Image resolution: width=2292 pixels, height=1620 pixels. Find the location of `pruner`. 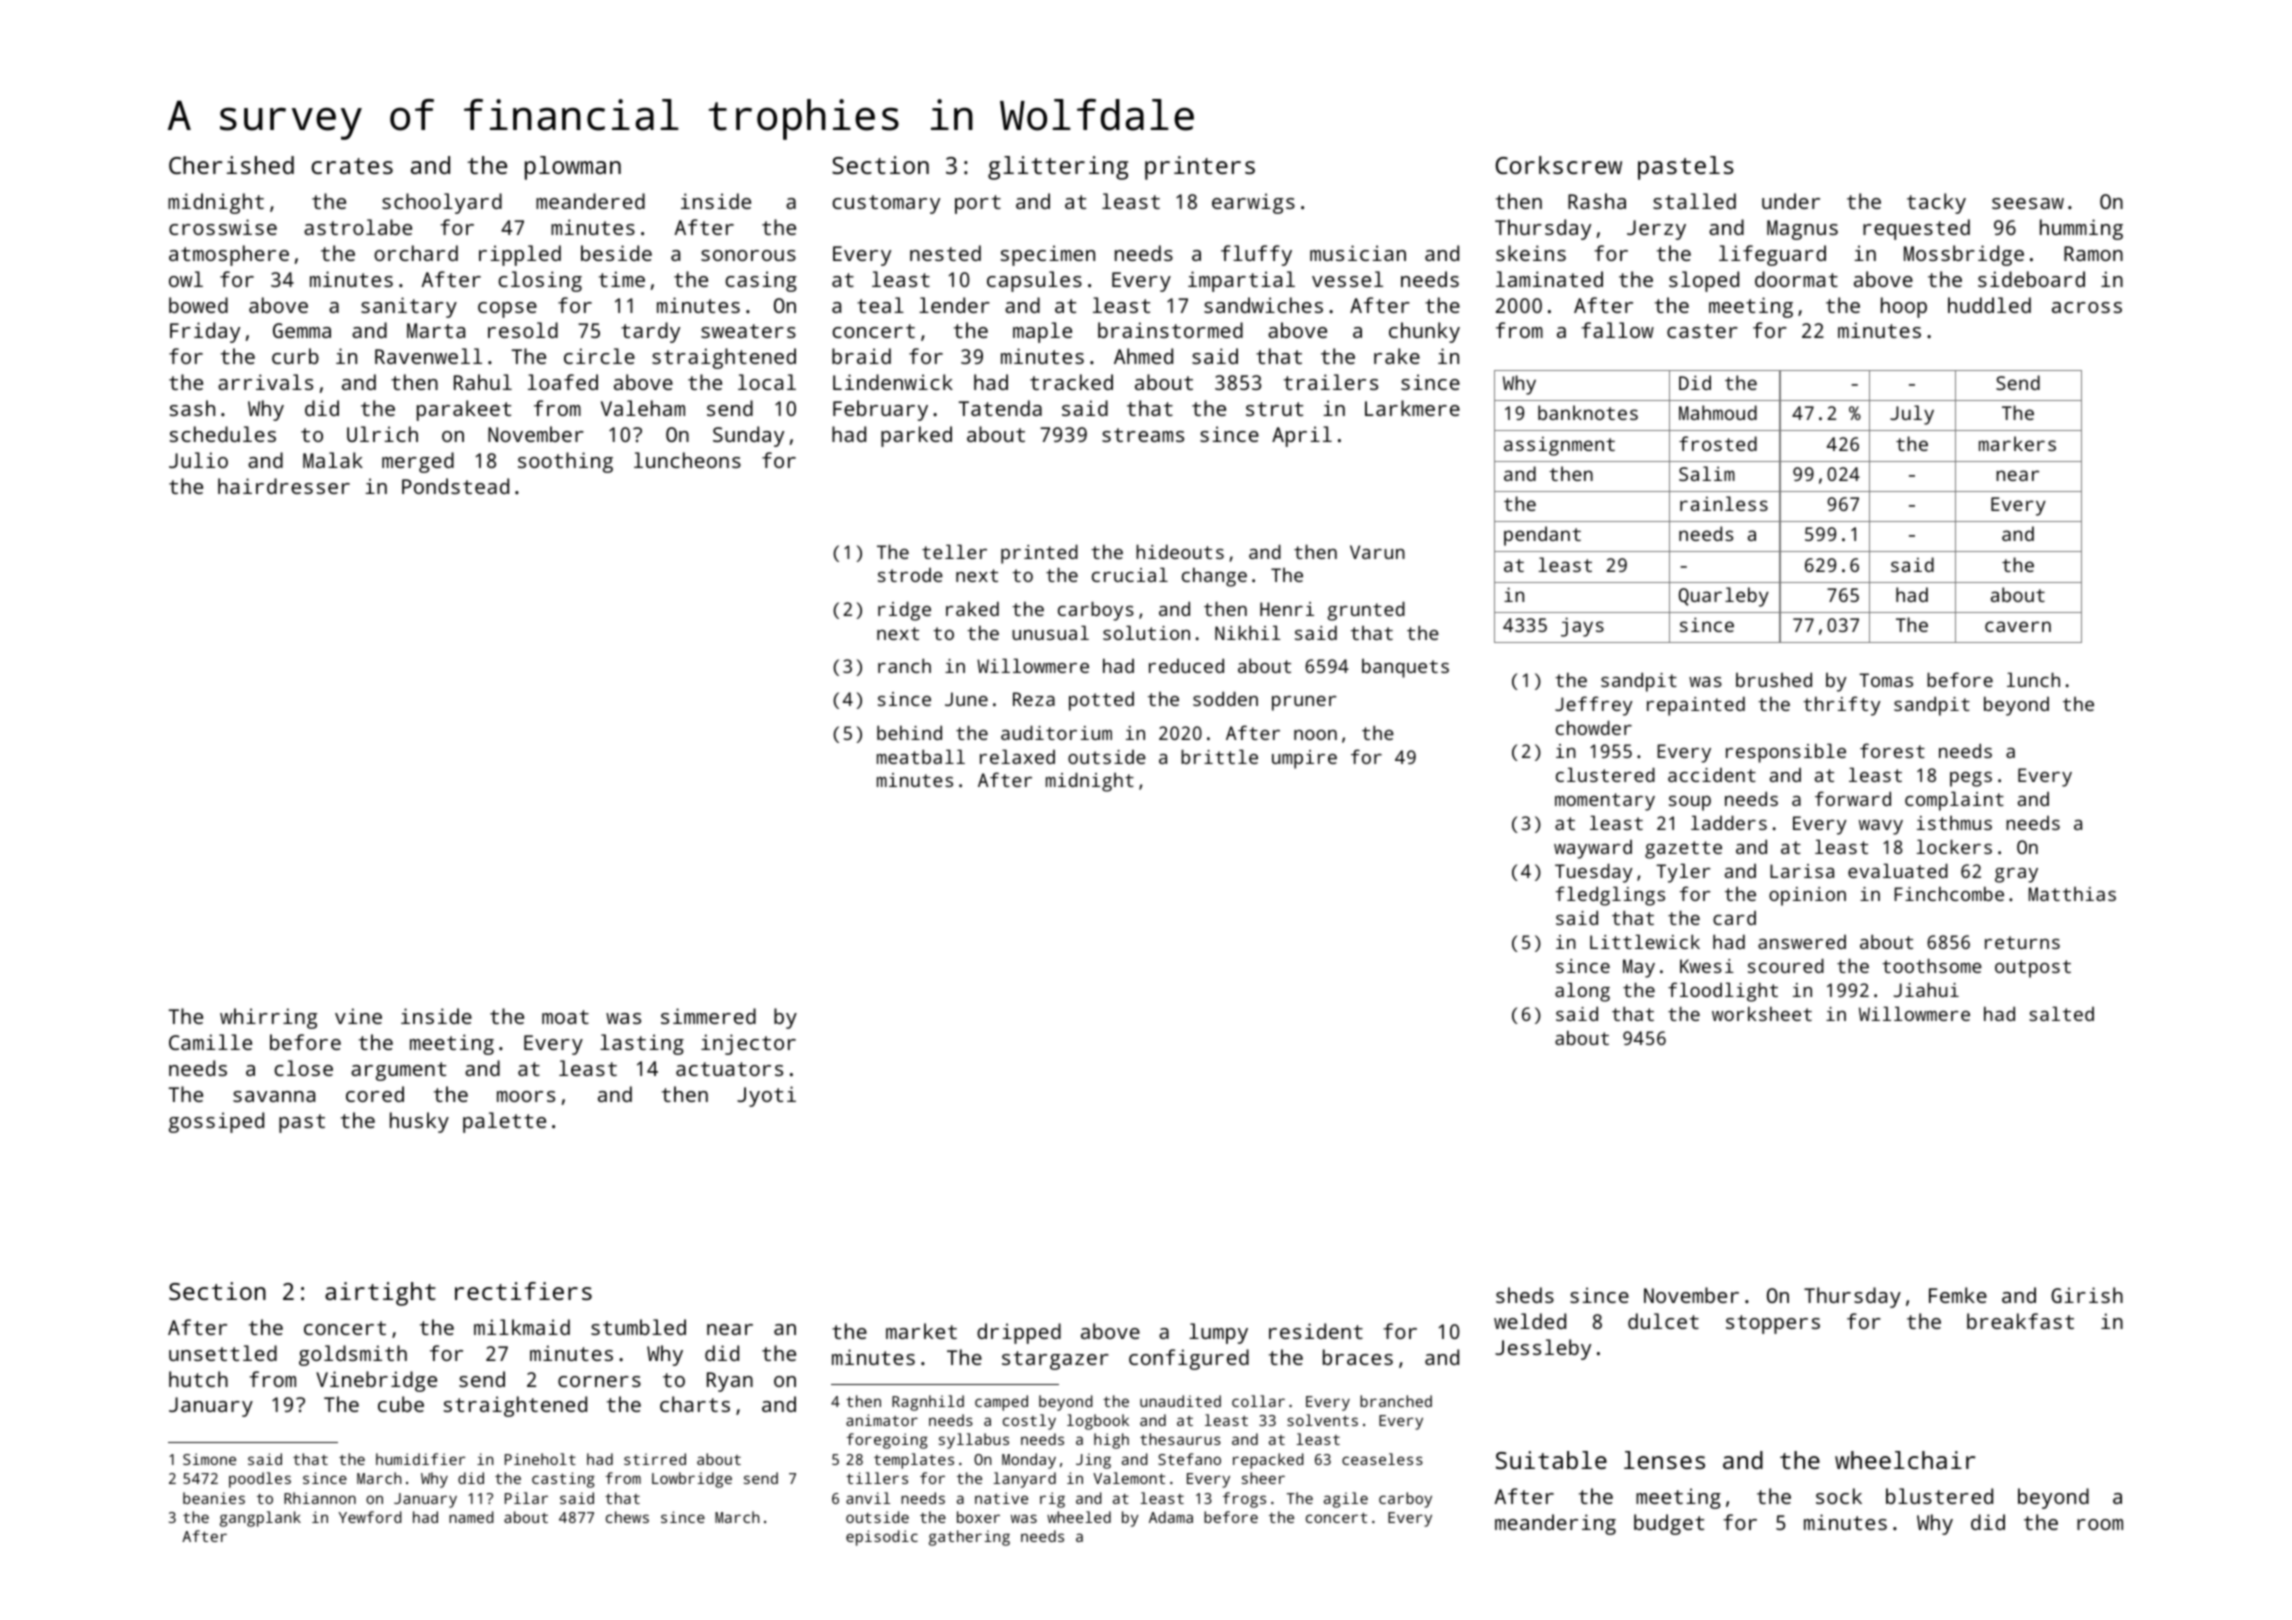

pruner is located at coordinates (1304, 703).
